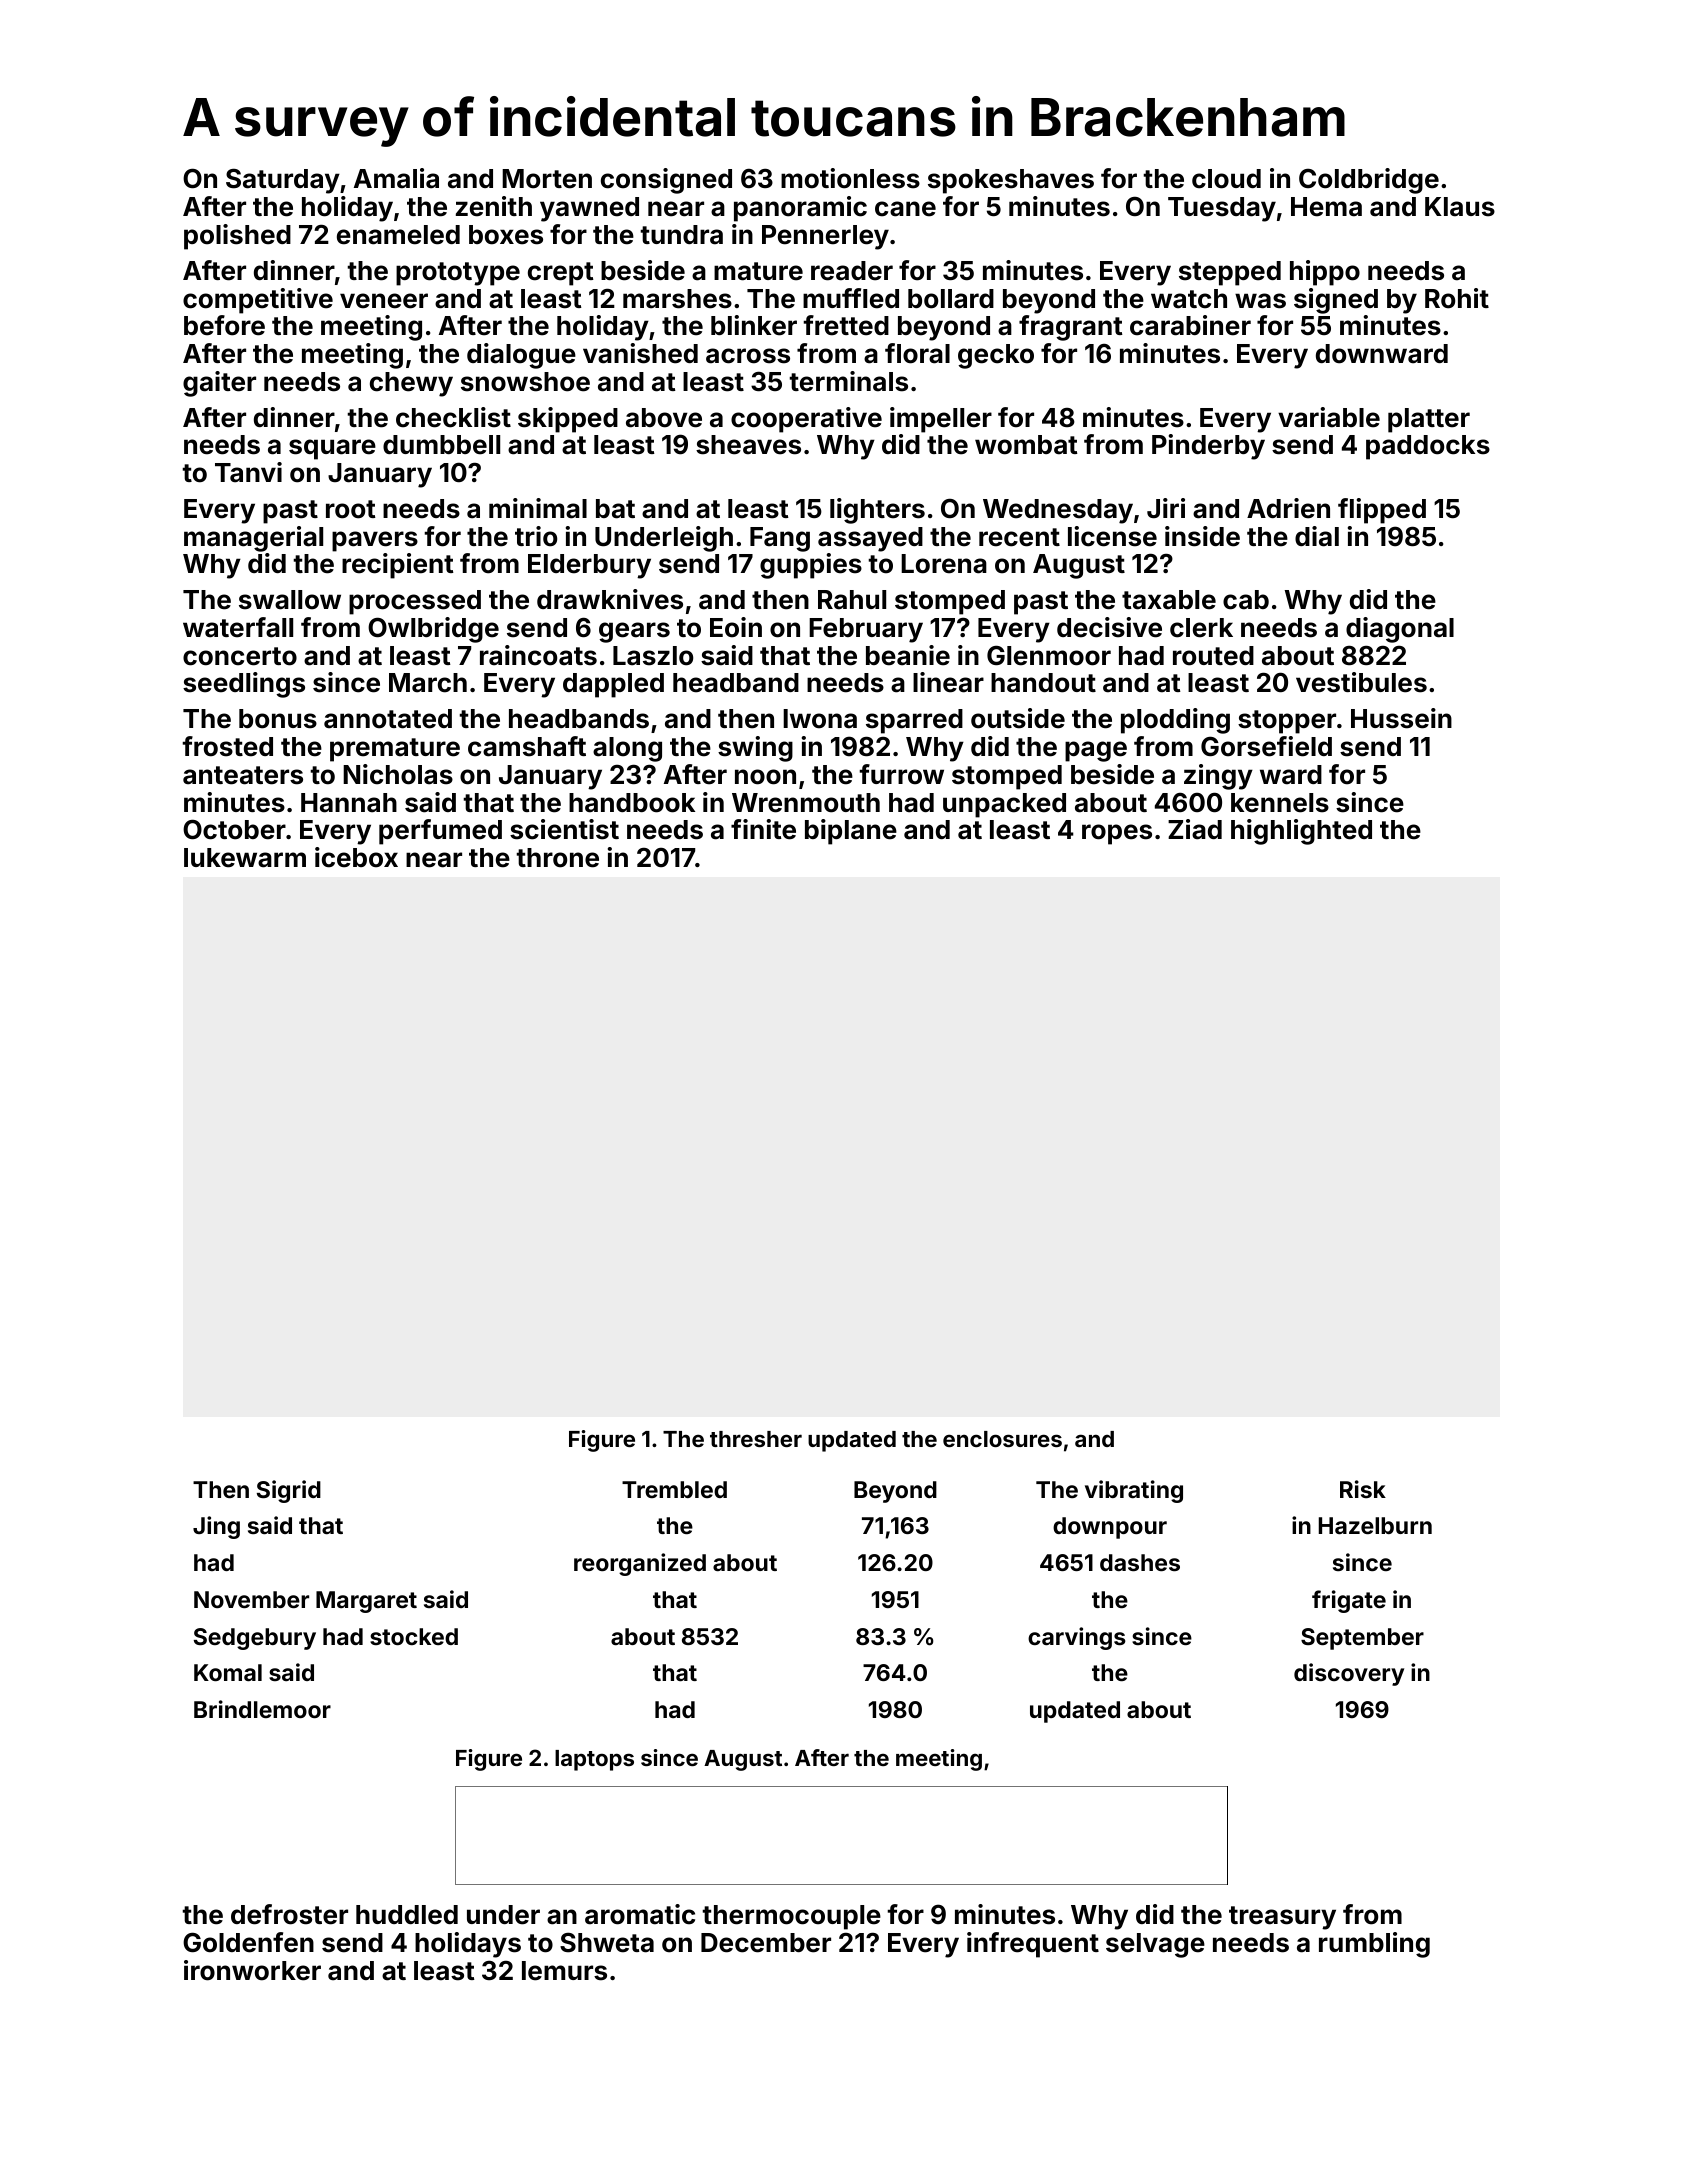 The height and width of the screenshot is (2178, 1683). What do you see at coordinates (1400, 630) in the screenshot?
I see `diagonal` at bounding box center [1400, 630].
